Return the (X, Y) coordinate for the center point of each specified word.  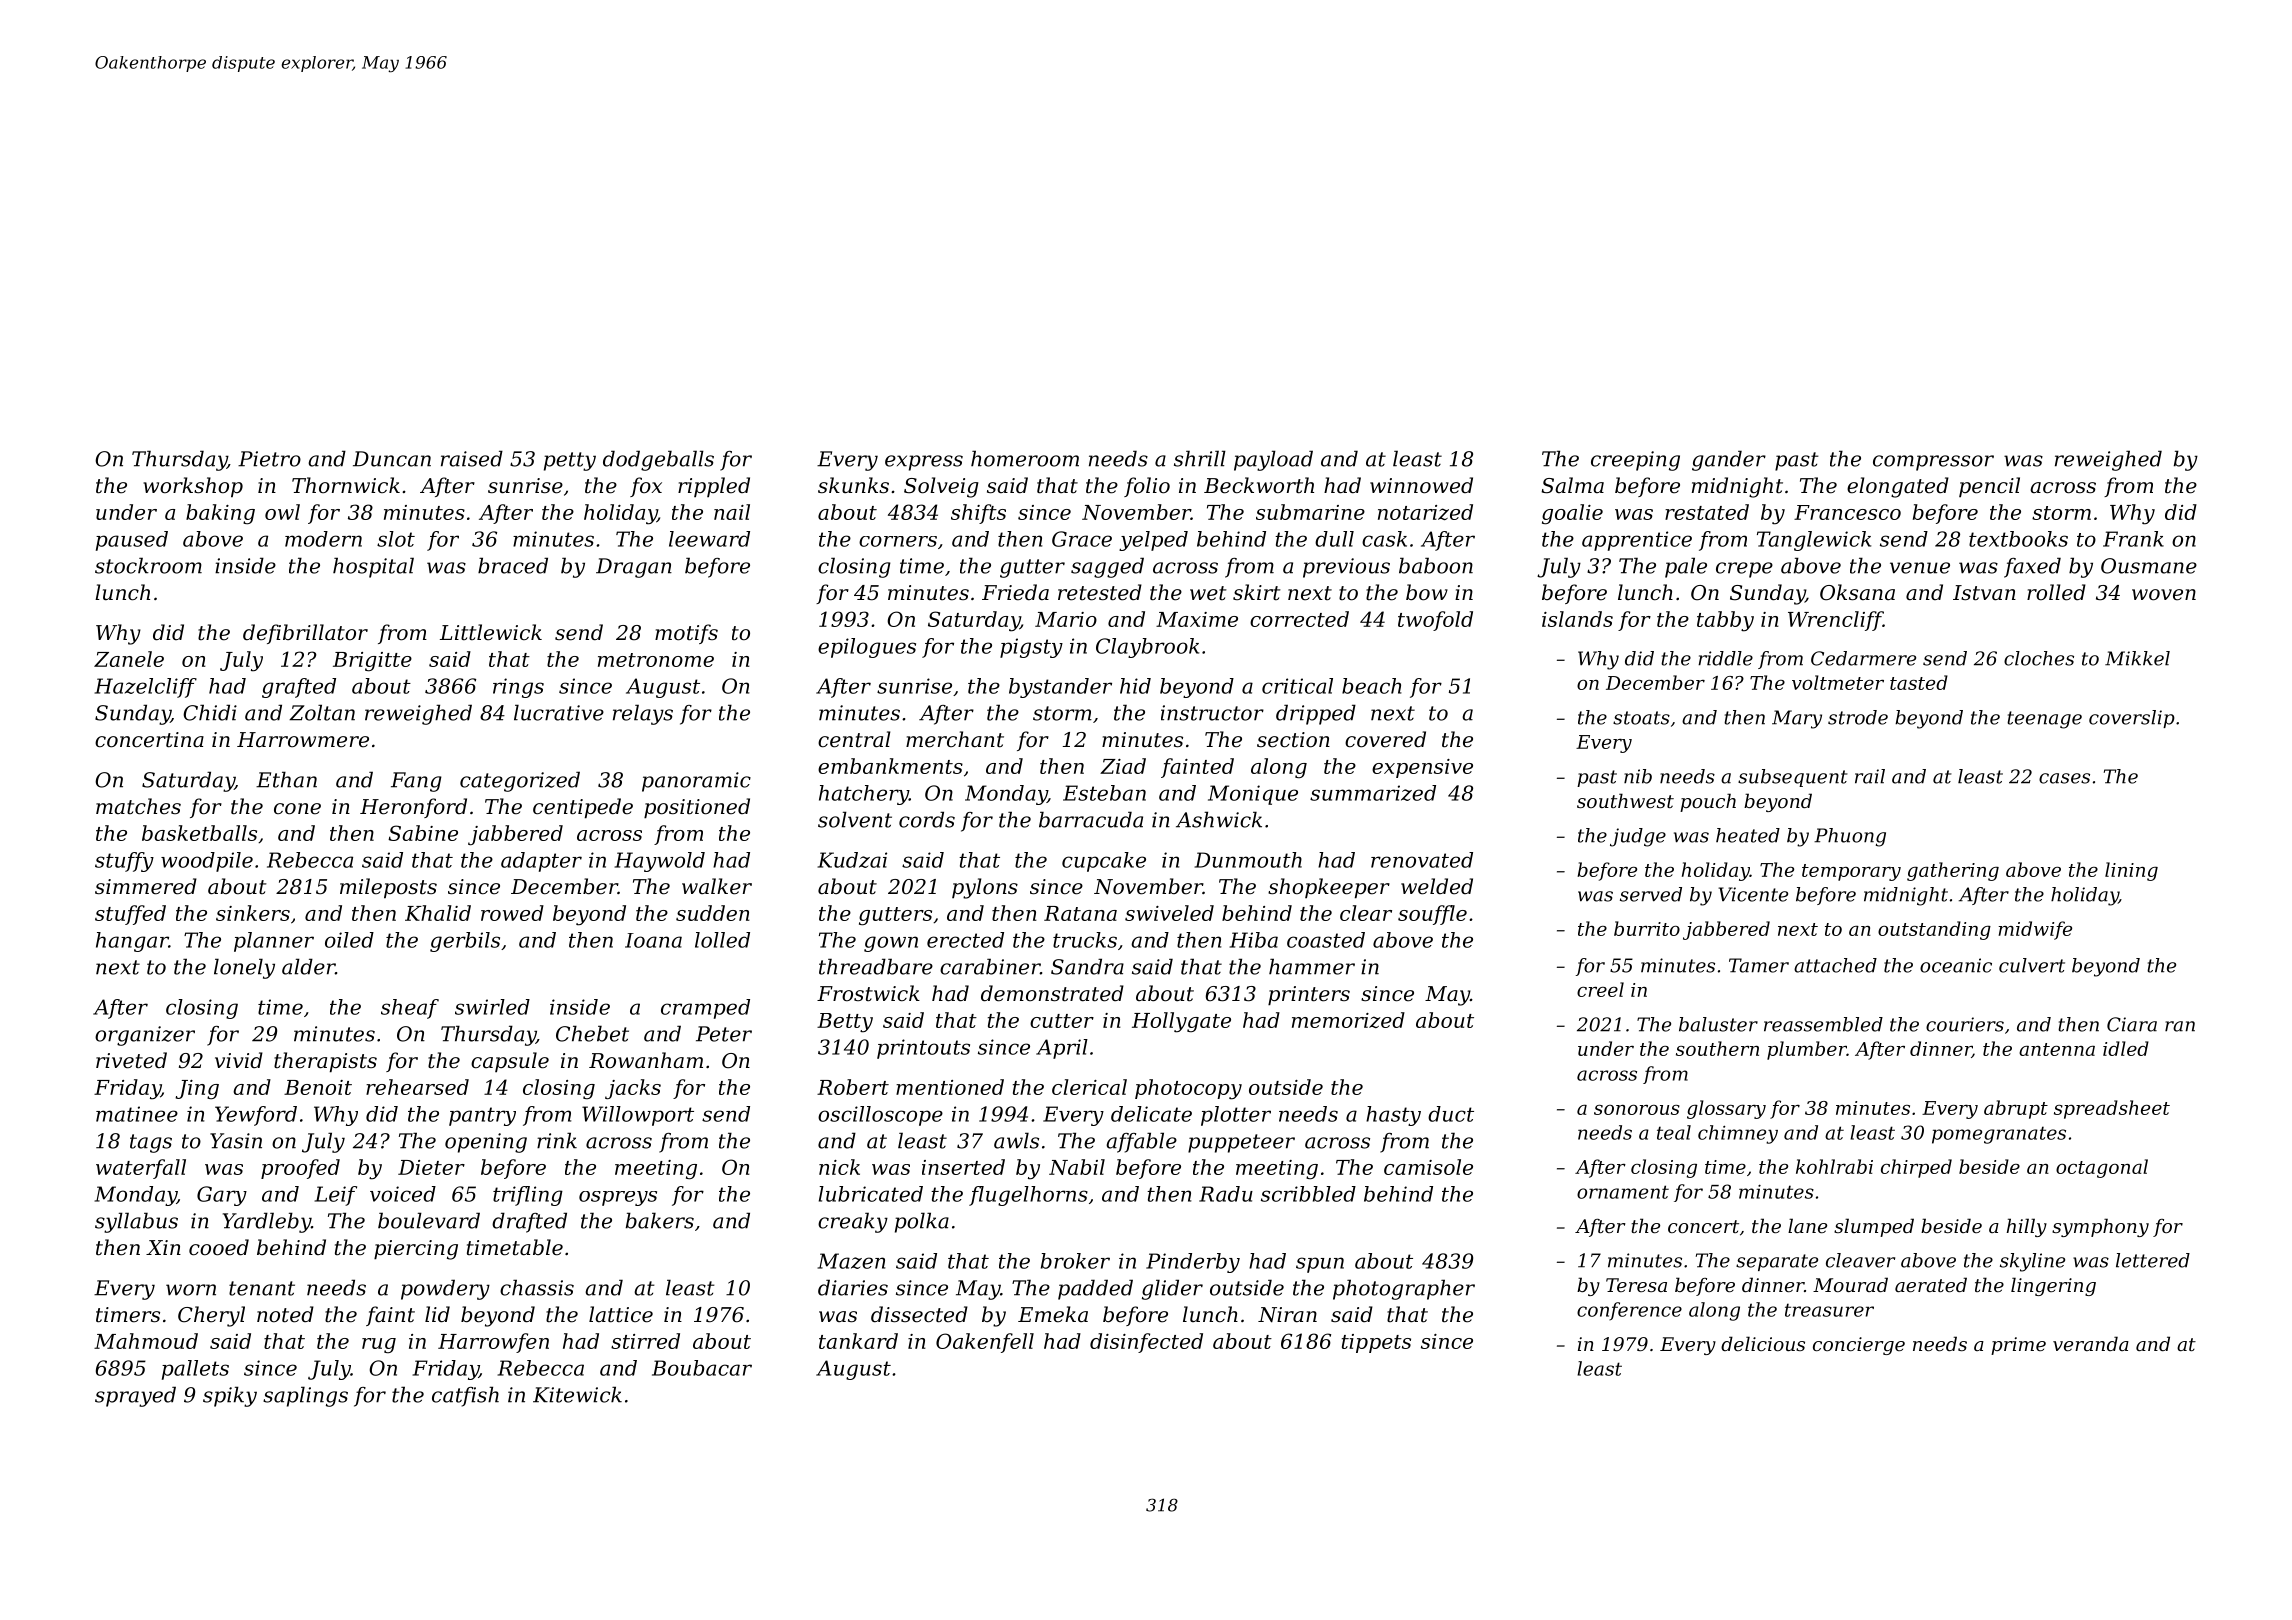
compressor (1933, 463)
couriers (1965, 1024)
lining (2131, 871)
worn (191, 1290)
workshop (193, 487)
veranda (2091, 1343)
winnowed (1421, 485)
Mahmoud (146, 1341)
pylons (985, 888)
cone (297, 809)
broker (1075, 1261)
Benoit (318, 1087)
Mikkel (2137, 658)
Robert (853, 1087)
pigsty (1031, 648)
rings (518, 688)
